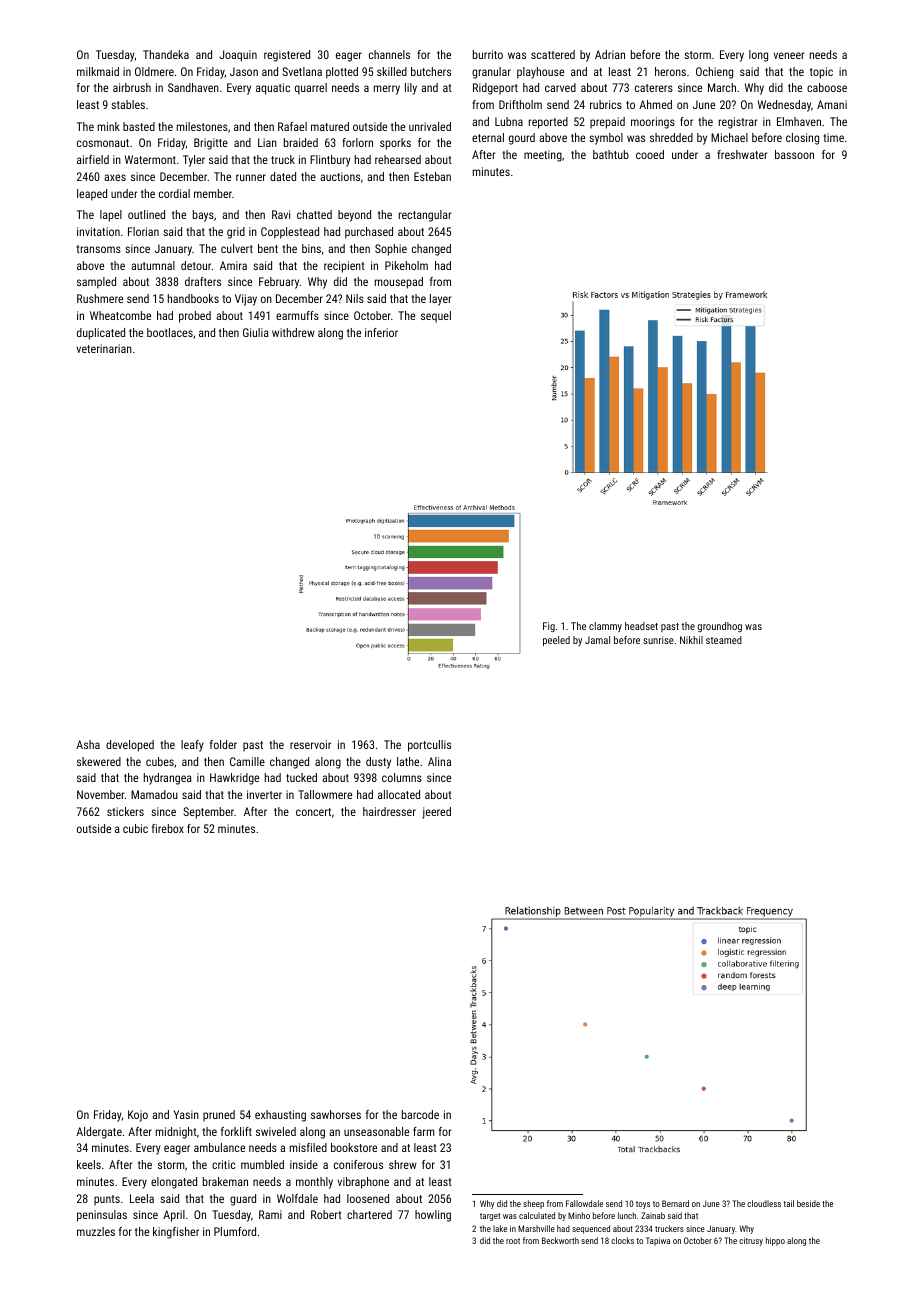 The width and height of the image is (924, 1308). I want to click on peeled, so click(556, 641).
